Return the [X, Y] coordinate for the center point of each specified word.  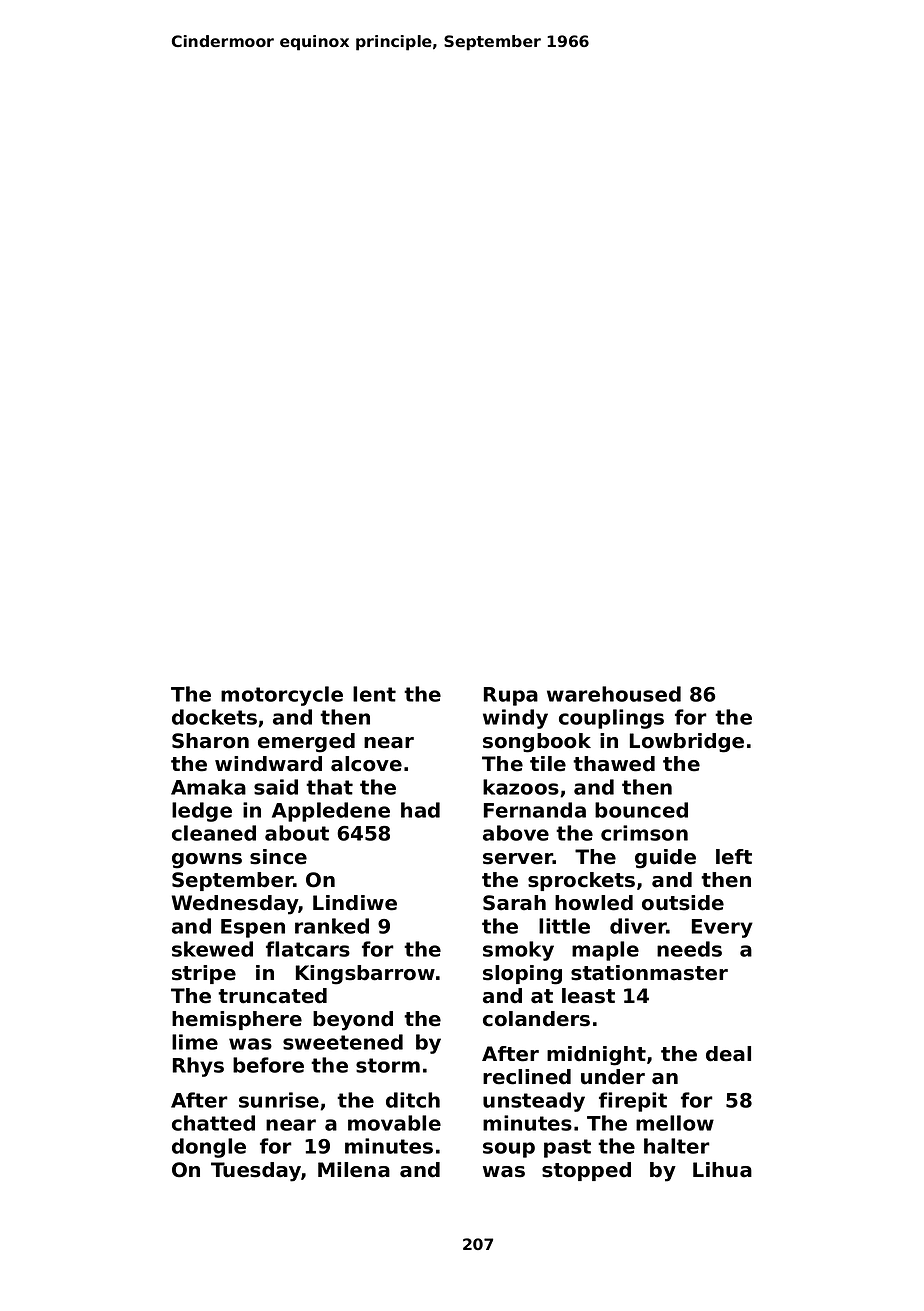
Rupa [511, 696]
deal [728, 1054]
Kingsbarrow [365, 975]
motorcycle [282, 696]
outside [683, 903]
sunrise [279, 1100]
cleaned [214, 833]
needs [689, 949]
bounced [641, 810]
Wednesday [235, 905]
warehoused [614, 694]
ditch [413, 1100]
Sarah [514, 903]
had [420, 810]
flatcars [308, 949]
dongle [209, 1148]
